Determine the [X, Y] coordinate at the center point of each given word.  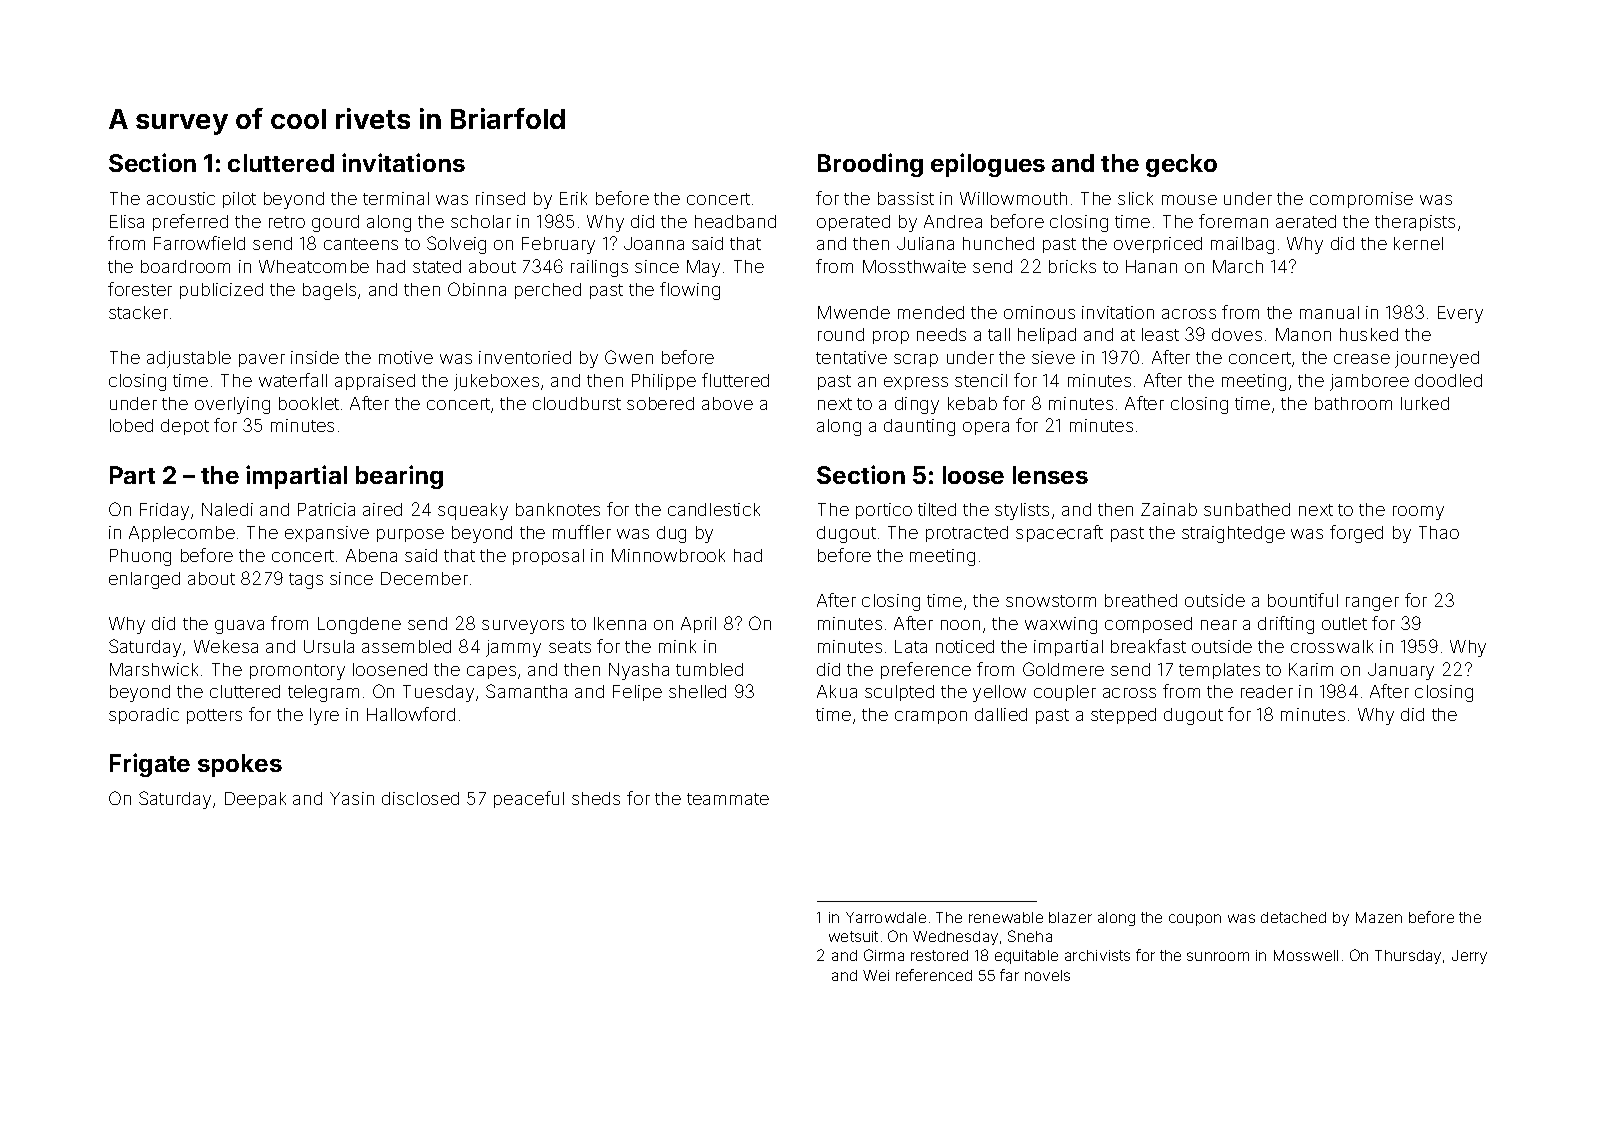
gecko [1181, 165]
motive [406, 357]
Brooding [870, 165]
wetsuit [853, 936]
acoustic [181, 198]
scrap [916, 360]
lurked [1425, 403]
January [1401, 671]
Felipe [637, 693]
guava [239, 627]
